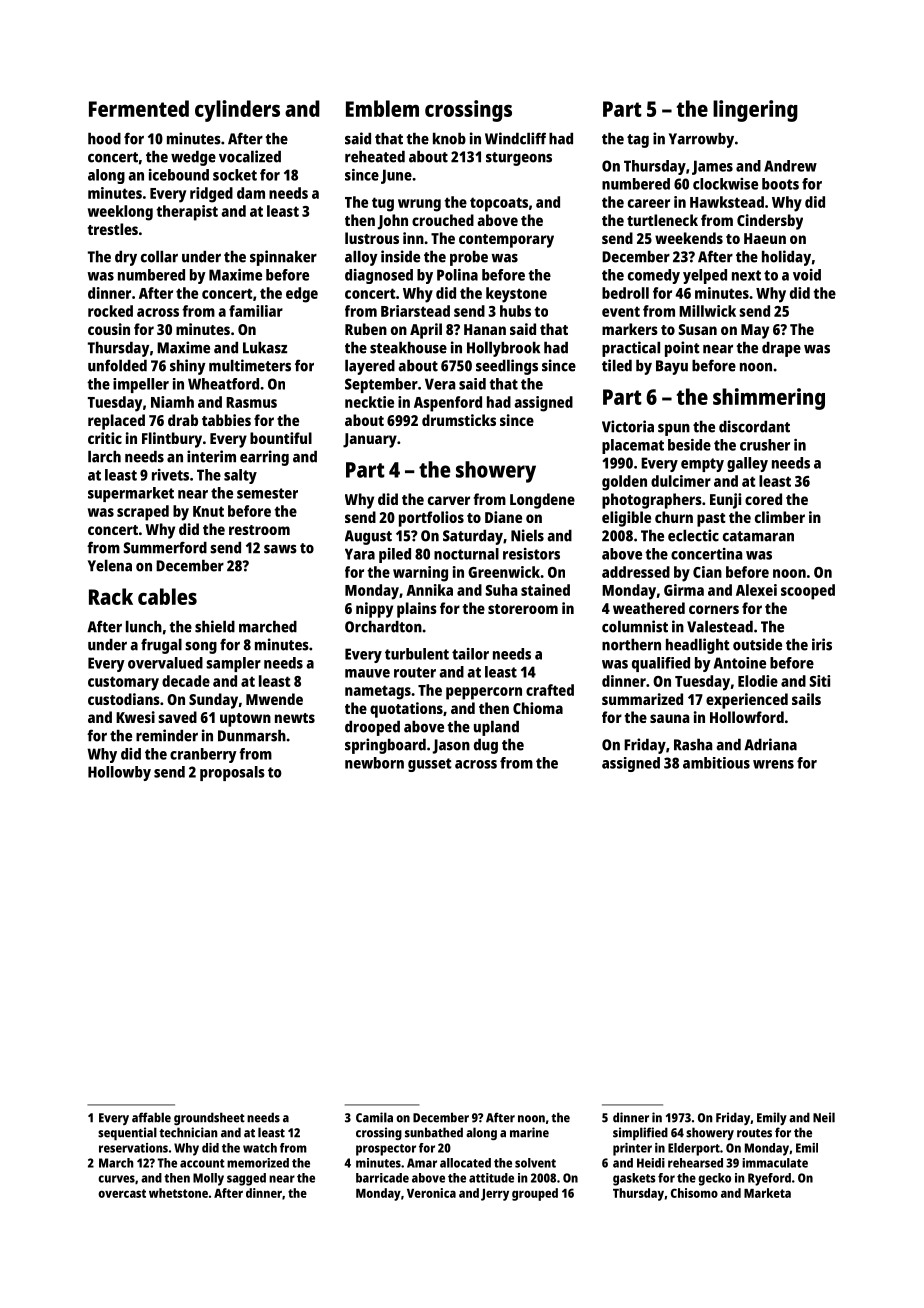  I want to click on hood, so click(104, 138).
